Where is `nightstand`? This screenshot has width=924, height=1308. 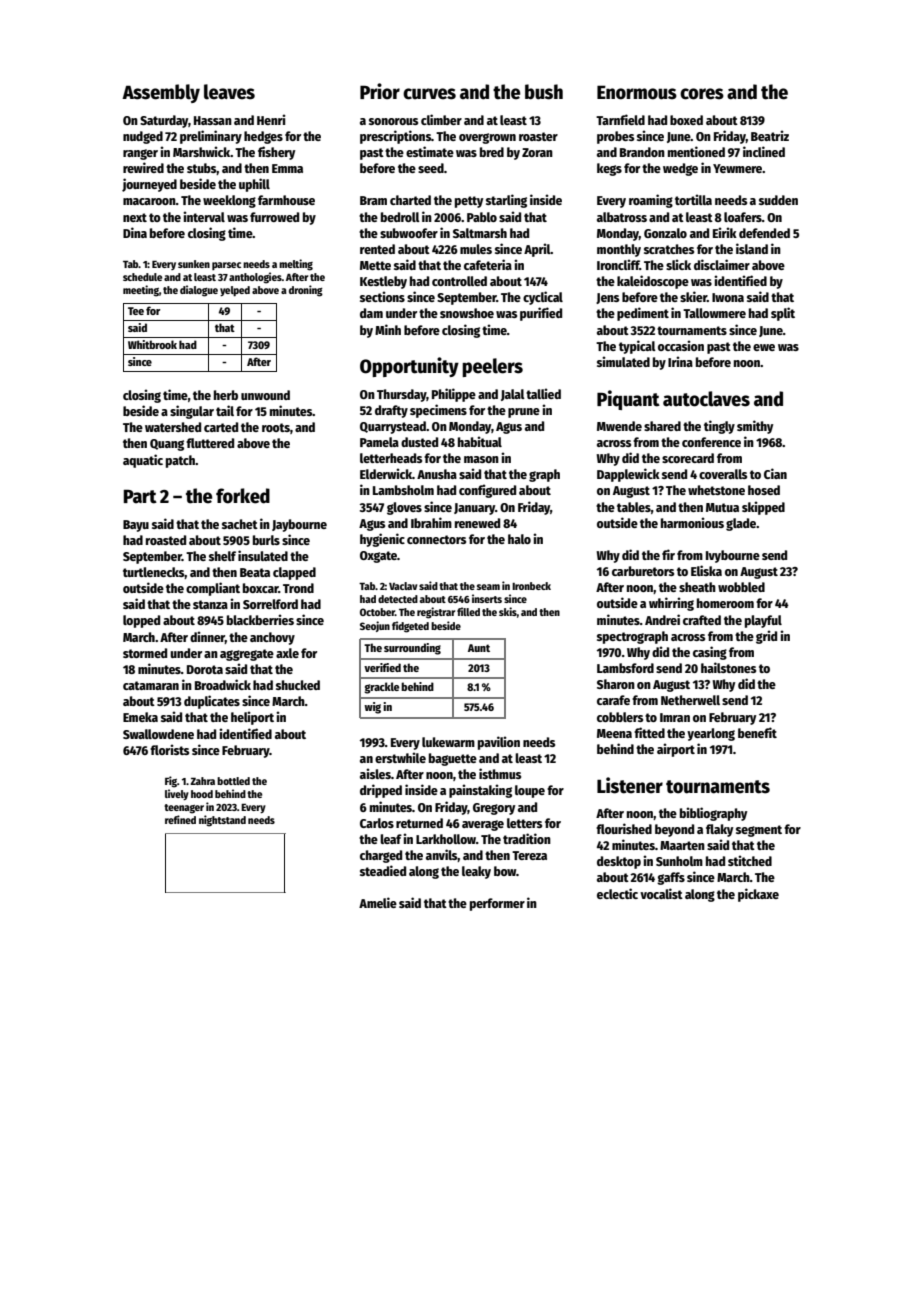
nightstand is located at coordinates (222, 821).
